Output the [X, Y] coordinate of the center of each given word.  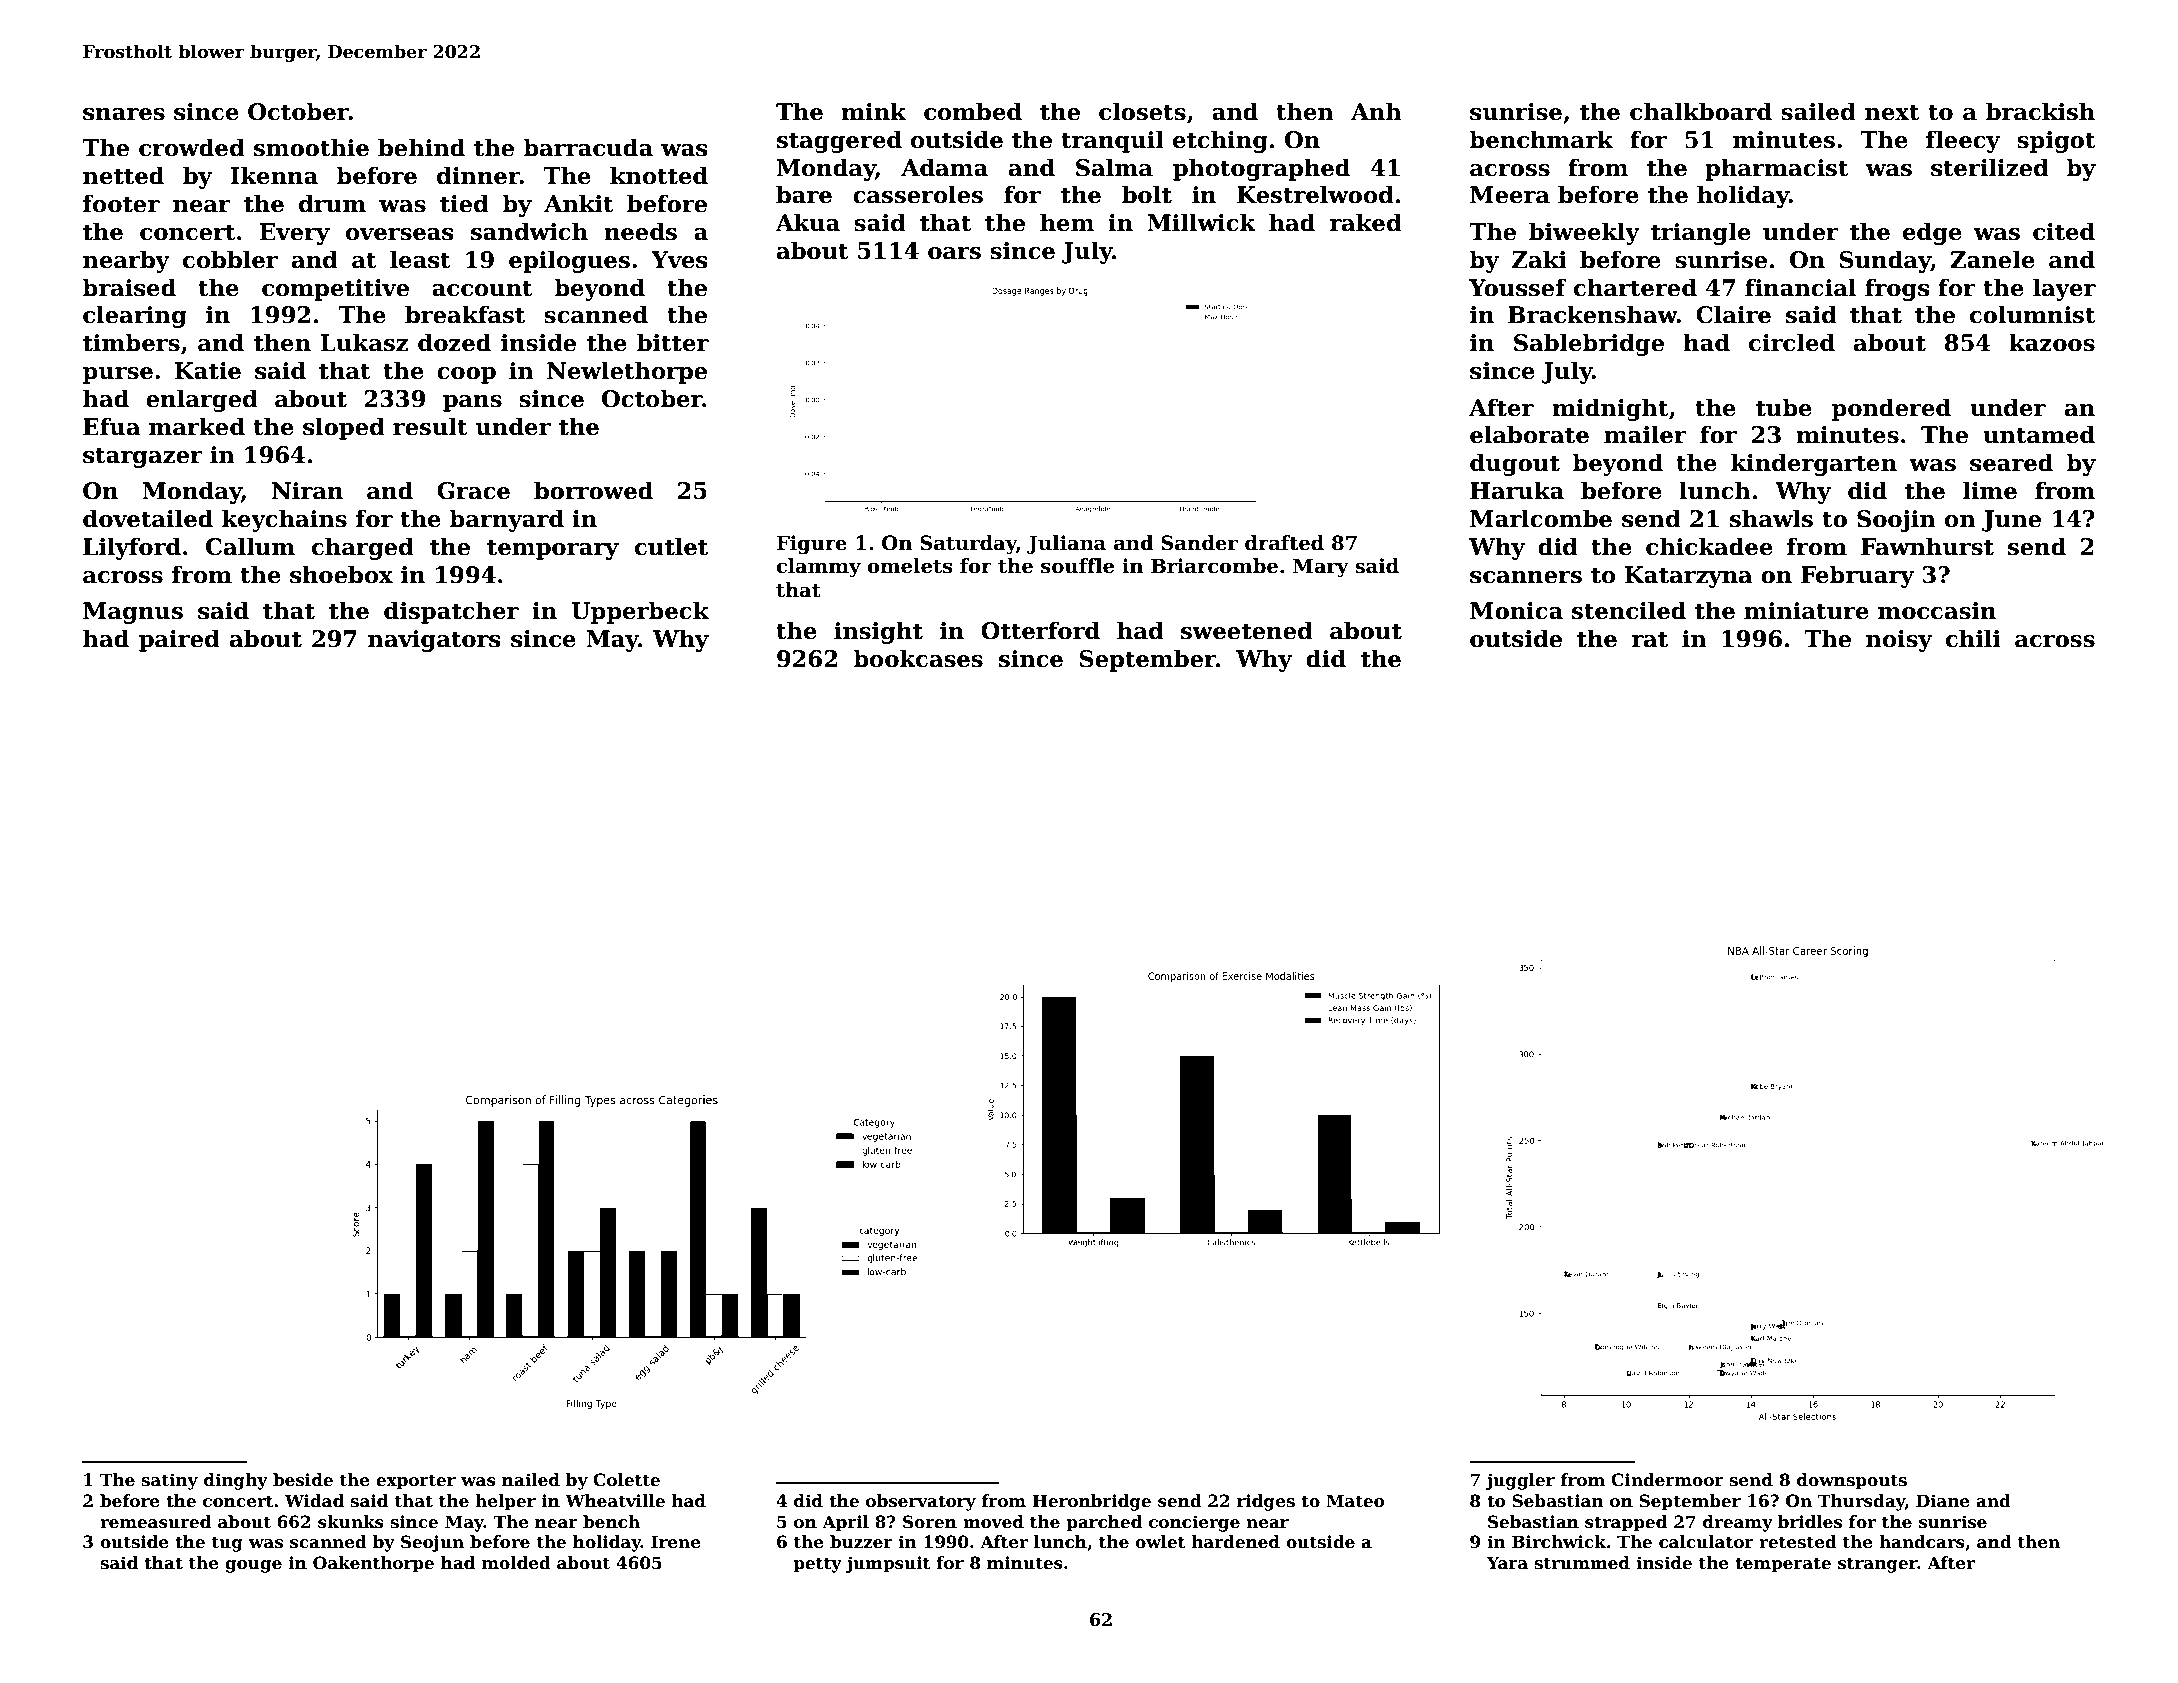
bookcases [918, 658]
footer [121, 203]
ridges [1266, 1502]
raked [1366, 222]
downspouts [1852, 1481]
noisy [1899, 641]
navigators [434, 641]
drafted [1284, 543]
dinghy [236, 1481]
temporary [553, 549]
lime [1990, 490]
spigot [2056, 142]
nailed [531, 1480]
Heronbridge [1091, 1502]
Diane [1943, 1501]
